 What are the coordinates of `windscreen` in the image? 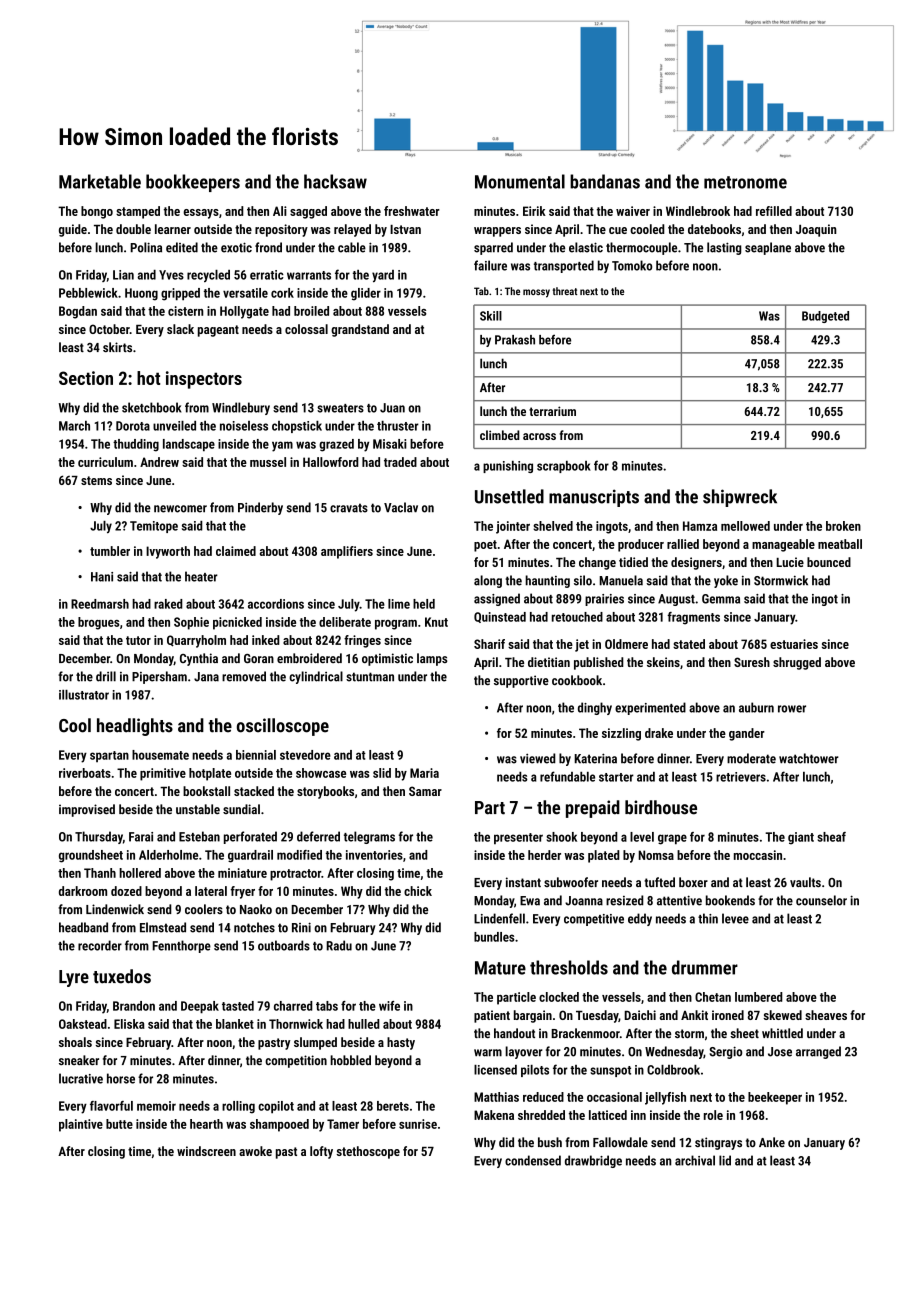 It's located at (206, 1151).
